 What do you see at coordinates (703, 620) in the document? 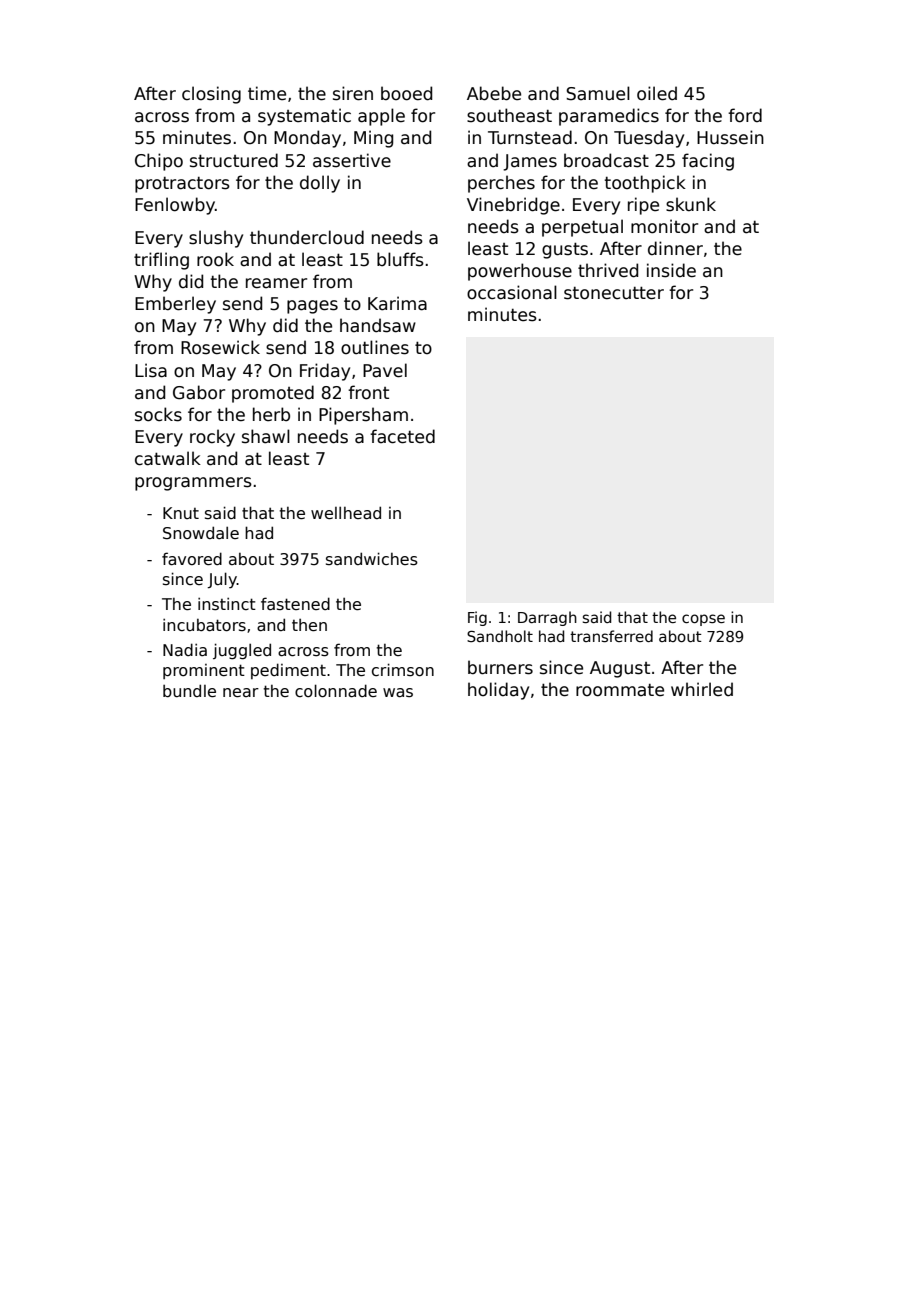
I see `copse` at bounding box center [703, 620].
